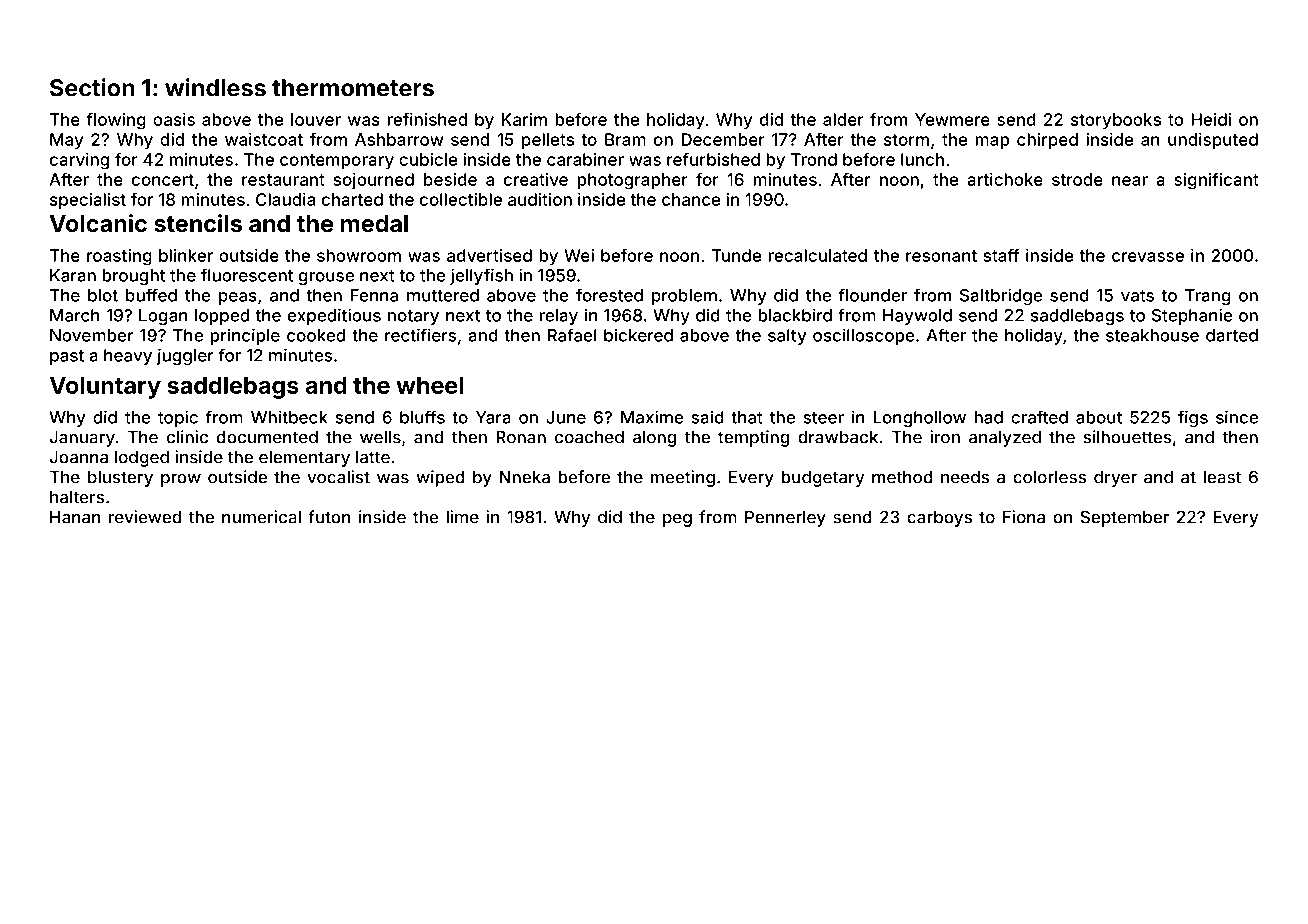  Describe the element at coordinates (691, 199) in the screenshot. I see `chance` at that location.
